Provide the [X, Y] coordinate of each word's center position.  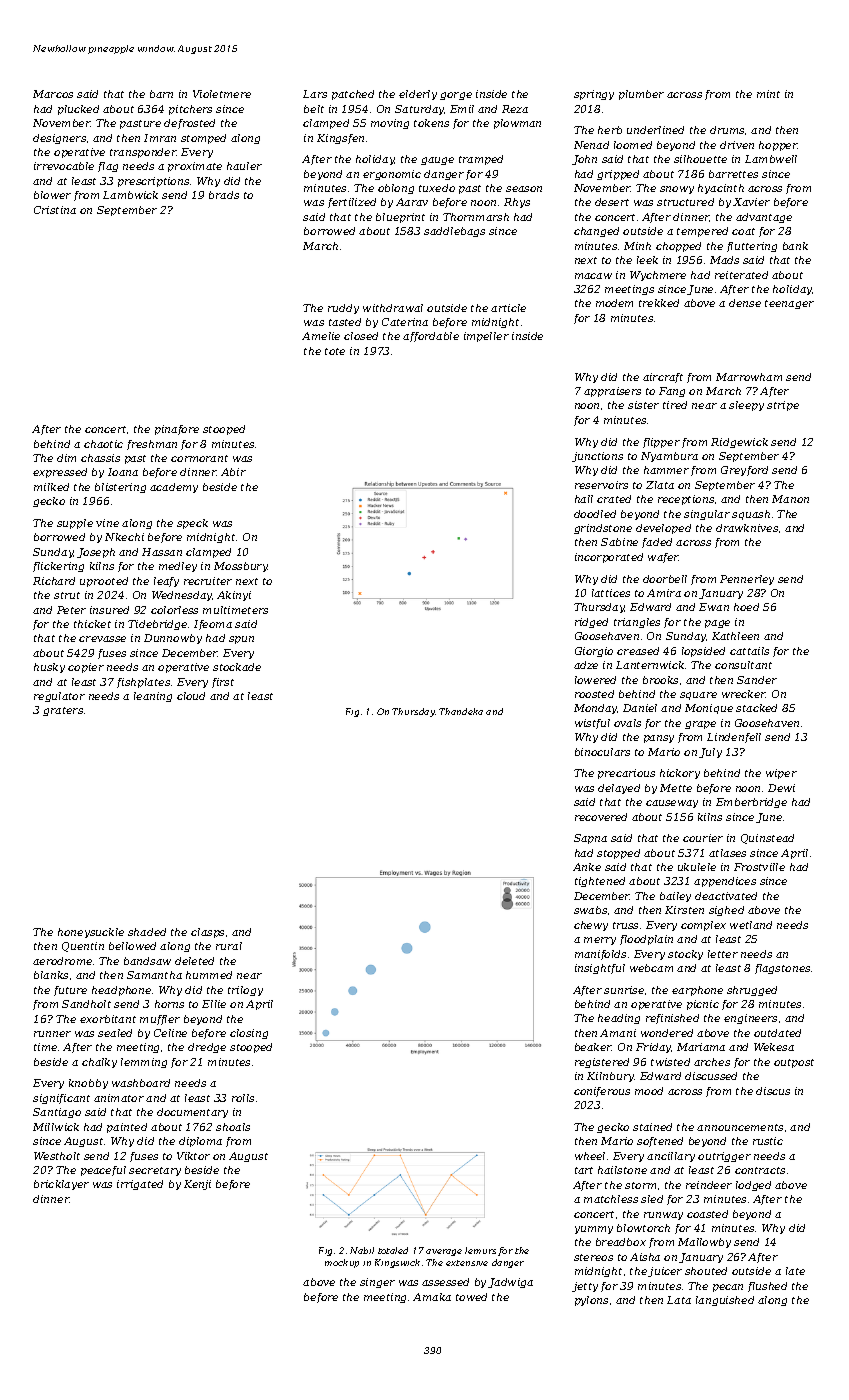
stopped [618, 854]
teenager [789, 304]
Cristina [55, 210]
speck [192, 524]
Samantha [154, 975]
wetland [751, 925]
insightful [600, 969]
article [508, 308]
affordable [431, 337]
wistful [592, 724]
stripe [783, 406]
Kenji [197, 1185]
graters [63, 711]
